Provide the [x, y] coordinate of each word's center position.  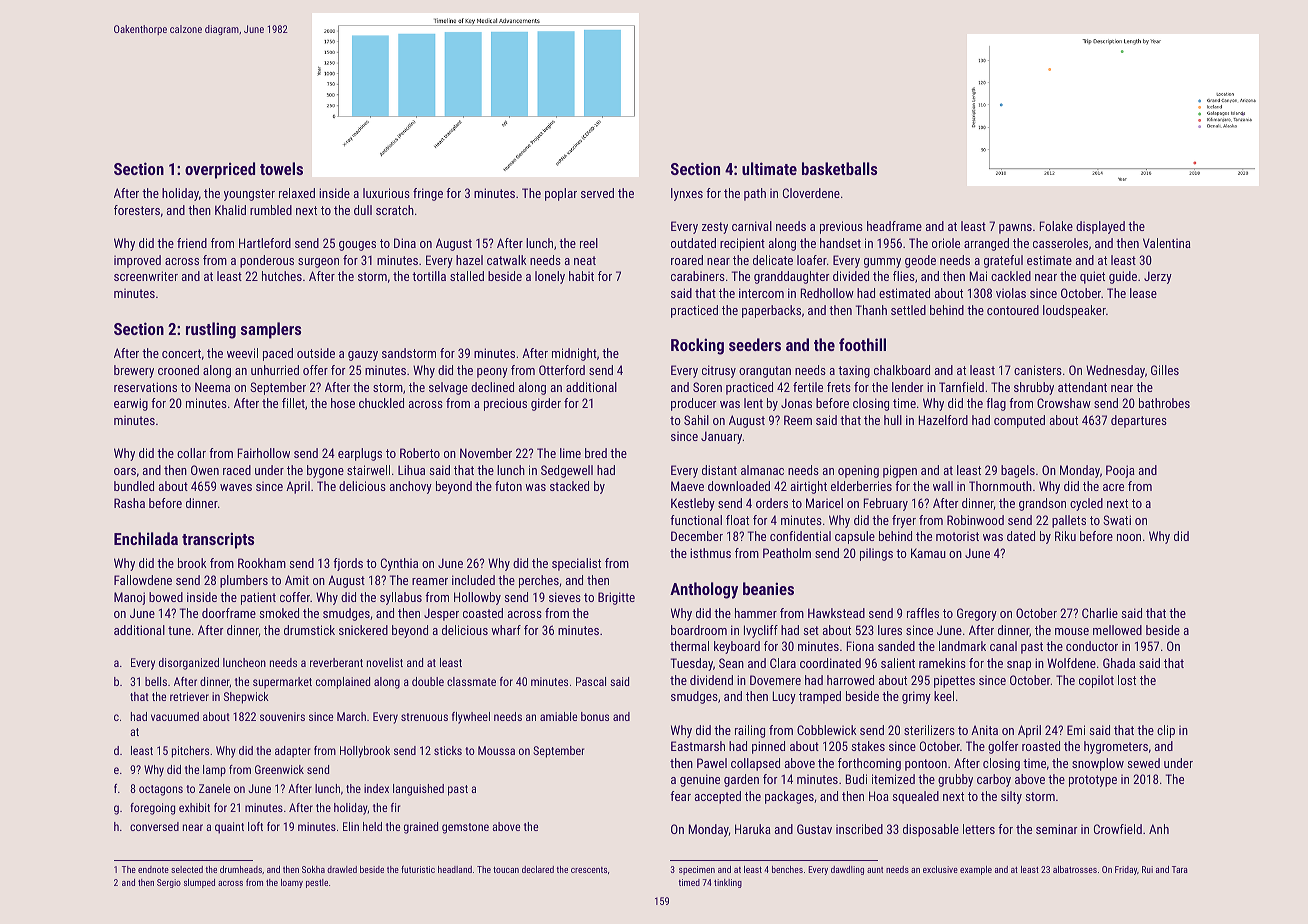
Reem [798, 420]
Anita [984, 730]
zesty [715, 228]
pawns [1015, 229]
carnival [752, 226]
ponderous [267, 261]
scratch [395, 210]
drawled [342, 869]
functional [696, 520]
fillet [293, 403]
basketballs [839, 168]
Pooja [1120, 471]
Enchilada [146, 538]
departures [1139, 421]
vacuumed [175, 716]
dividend [711, 680]
